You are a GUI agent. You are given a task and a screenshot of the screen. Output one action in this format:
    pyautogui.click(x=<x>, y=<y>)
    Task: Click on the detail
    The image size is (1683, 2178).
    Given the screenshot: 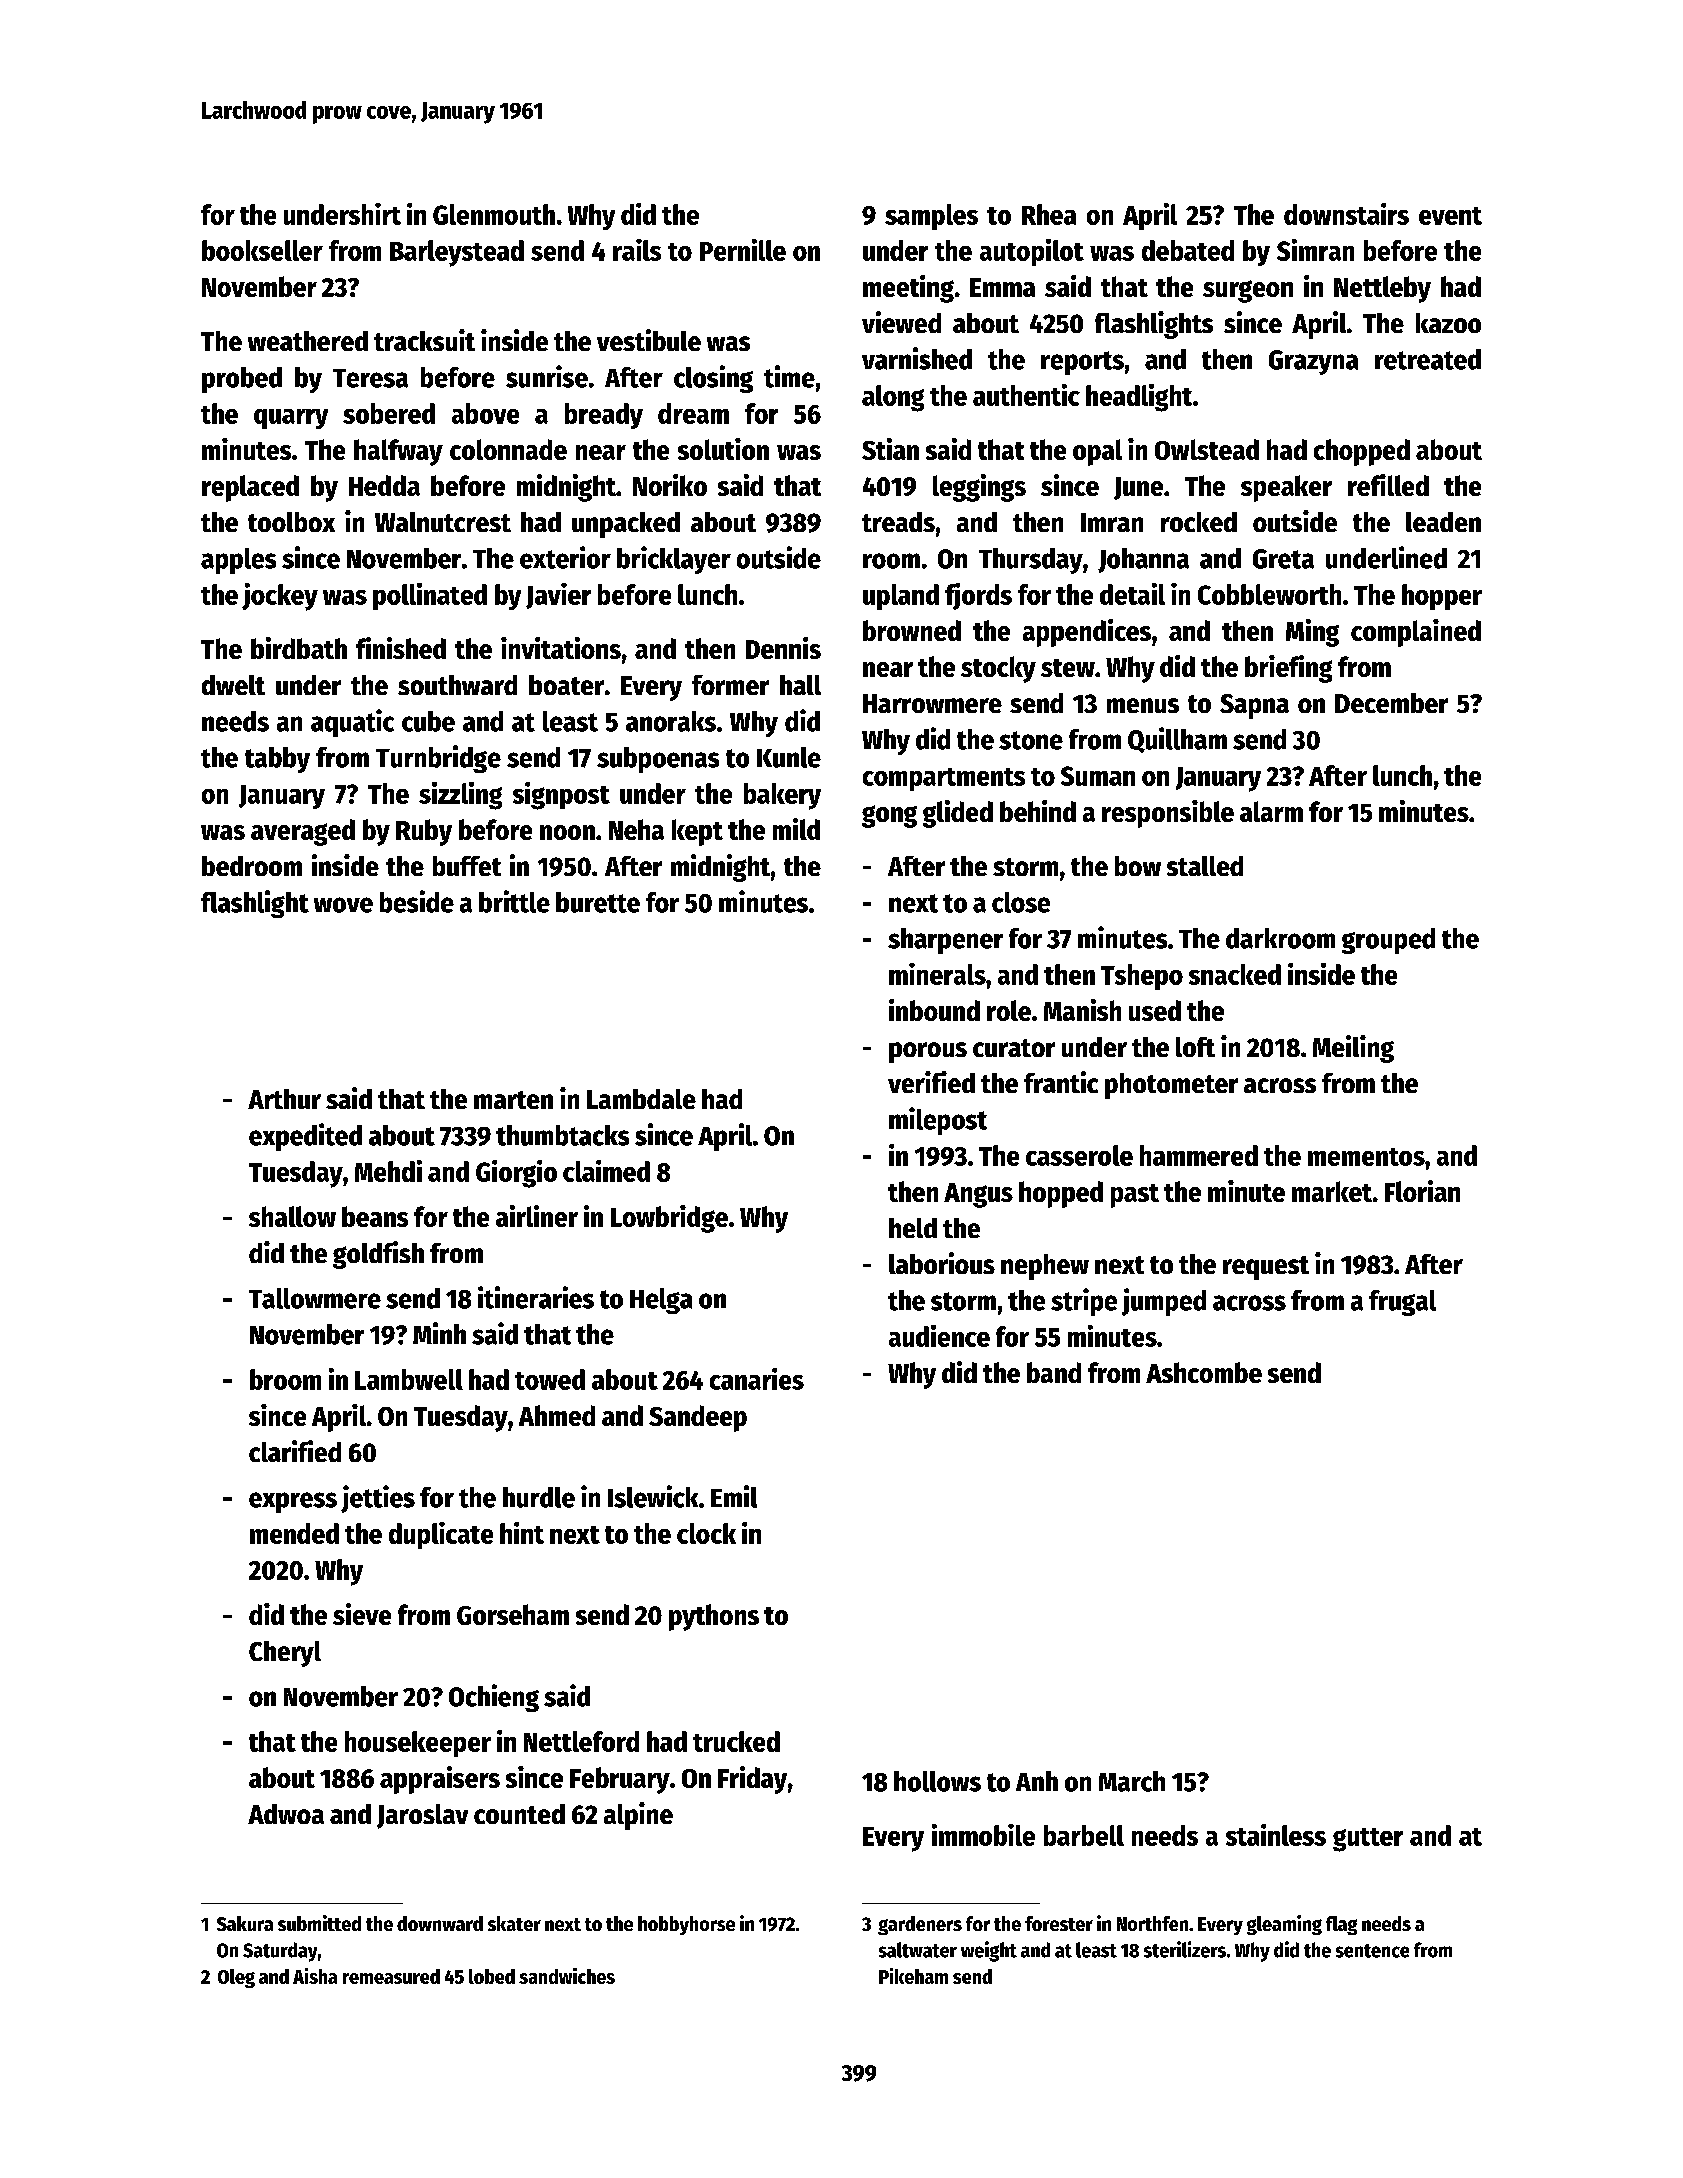 What is the action you would take?
    pyautogui.click(x=1132, y=594)
